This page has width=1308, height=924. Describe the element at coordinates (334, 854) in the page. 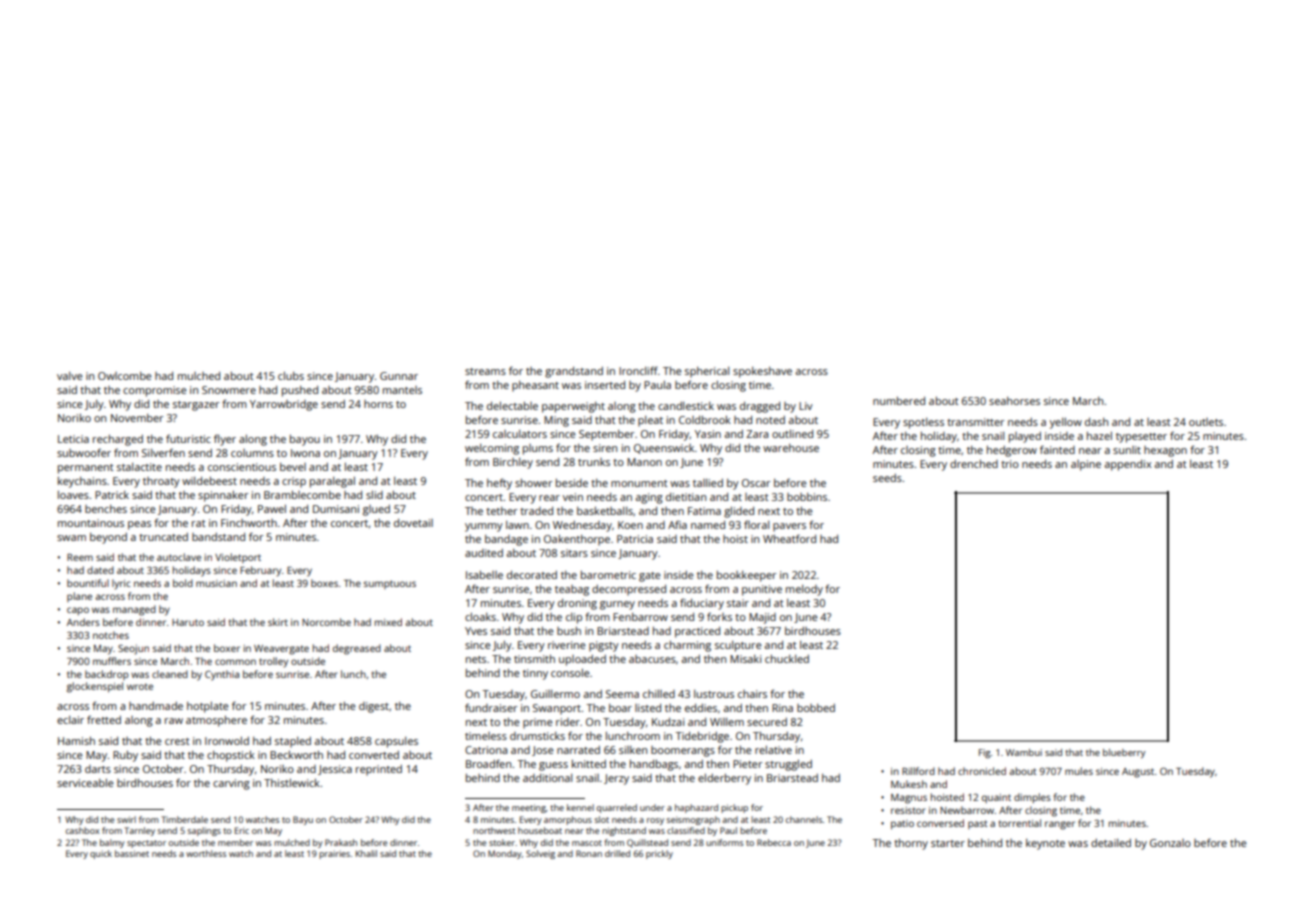

I see `prairies` at that location.
